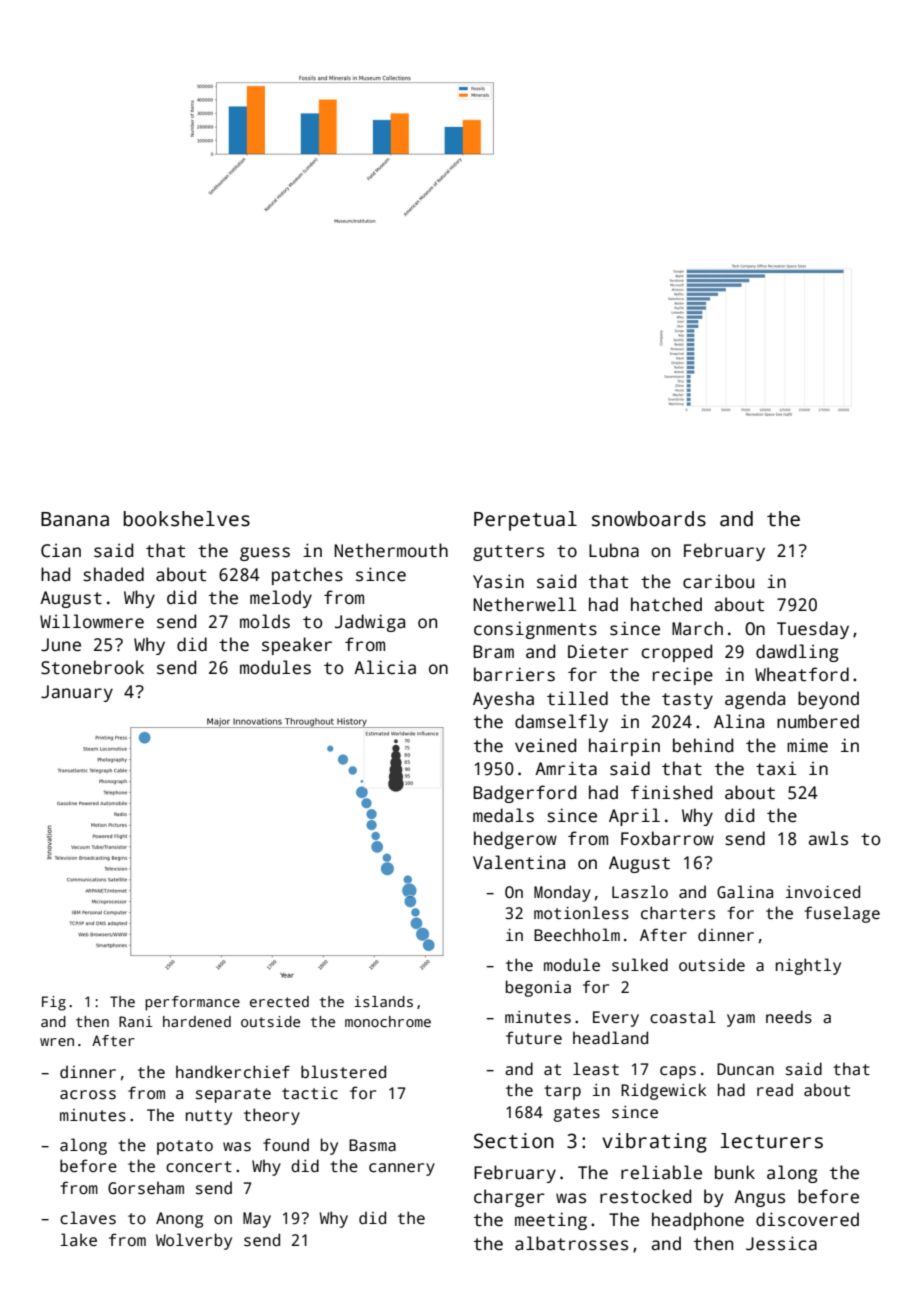  I want to click on Stonebrook, so click(92, 667).
